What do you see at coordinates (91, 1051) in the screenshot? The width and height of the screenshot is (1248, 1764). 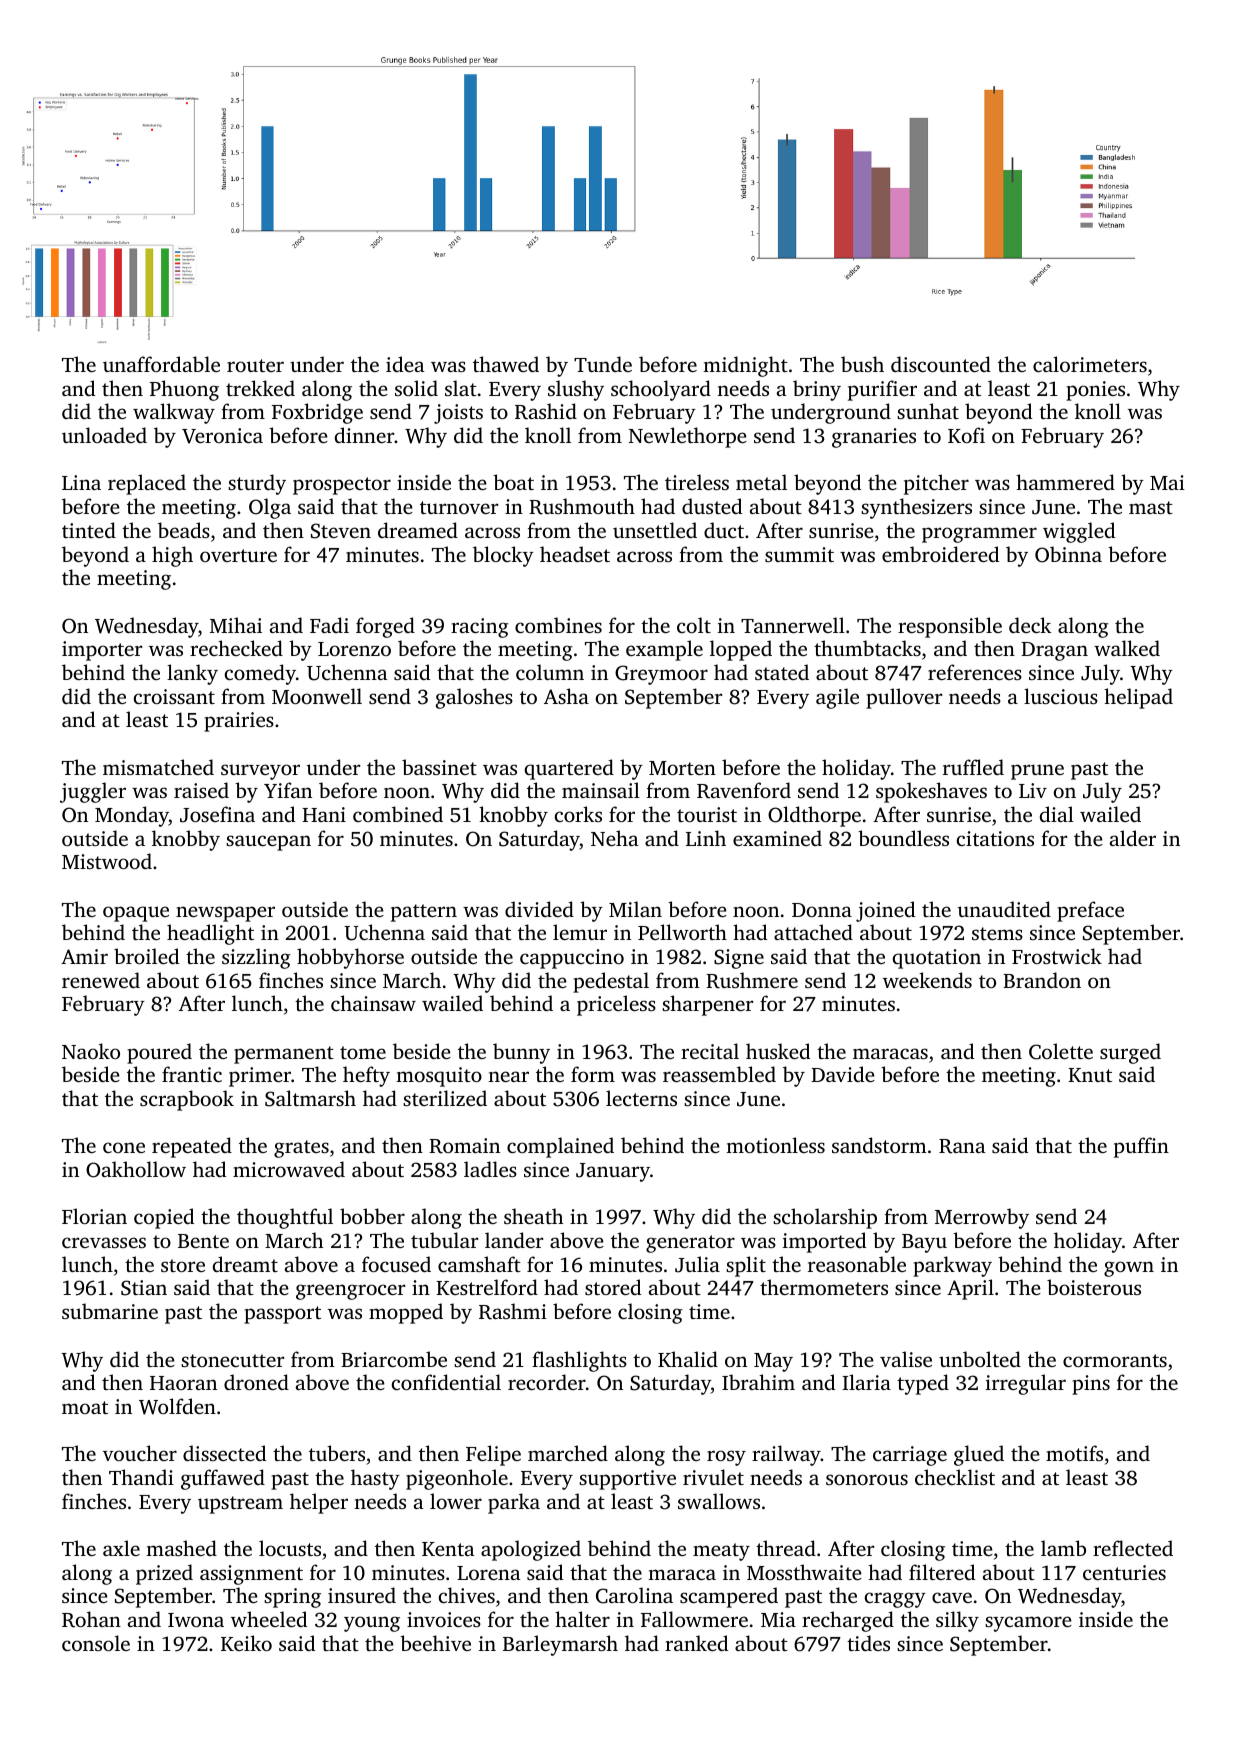 I see `Naoko` at bounding box center [91, 1051].
